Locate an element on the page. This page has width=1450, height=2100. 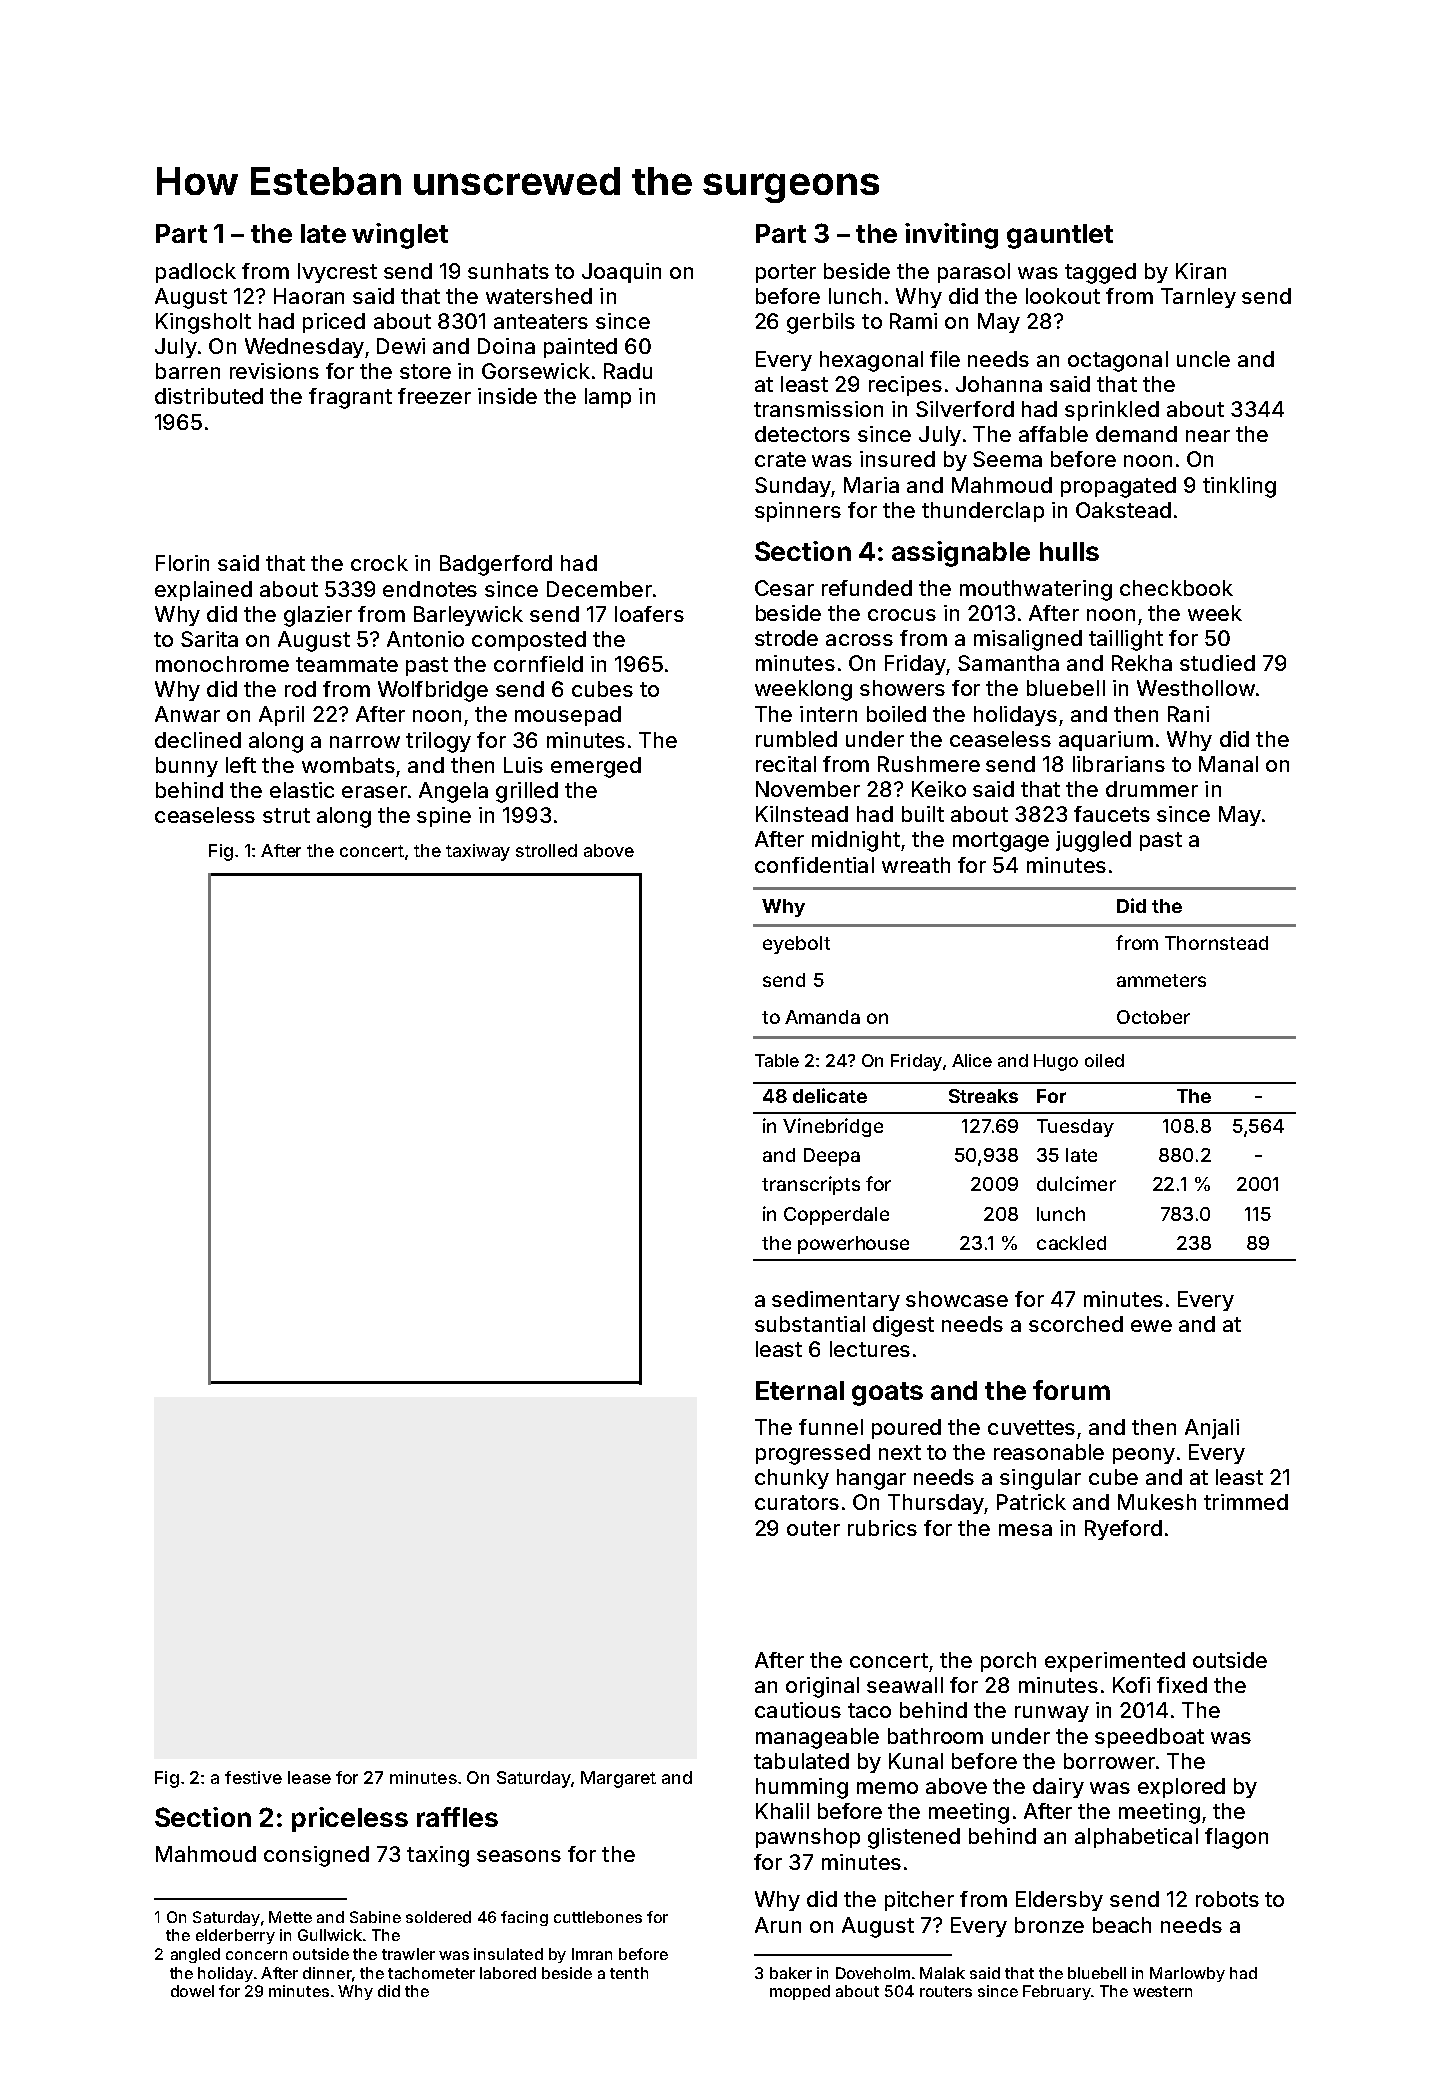
winglet is located at coordinates (400, 236).
